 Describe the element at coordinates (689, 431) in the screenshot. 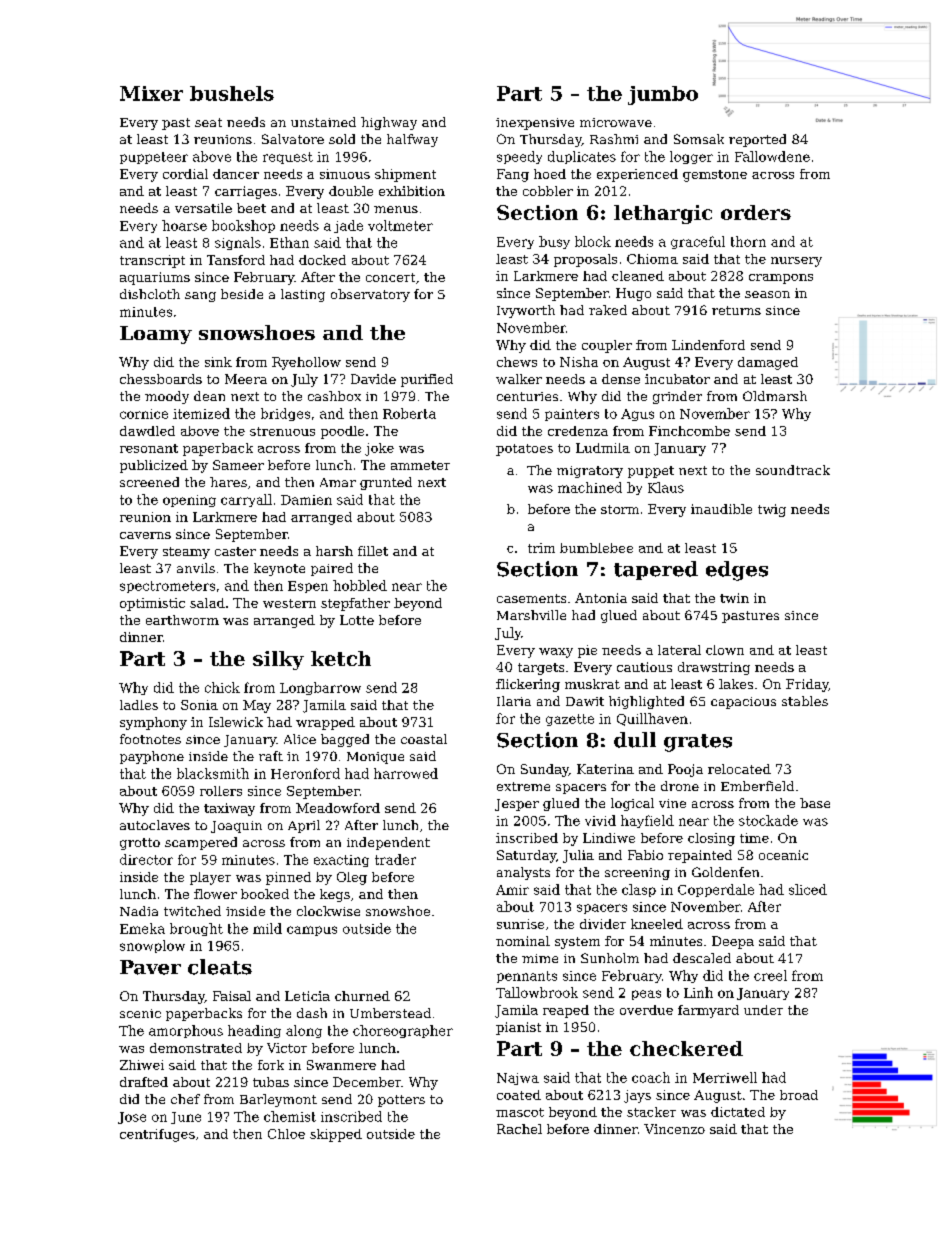

I see `Finchcombe` at that location.
